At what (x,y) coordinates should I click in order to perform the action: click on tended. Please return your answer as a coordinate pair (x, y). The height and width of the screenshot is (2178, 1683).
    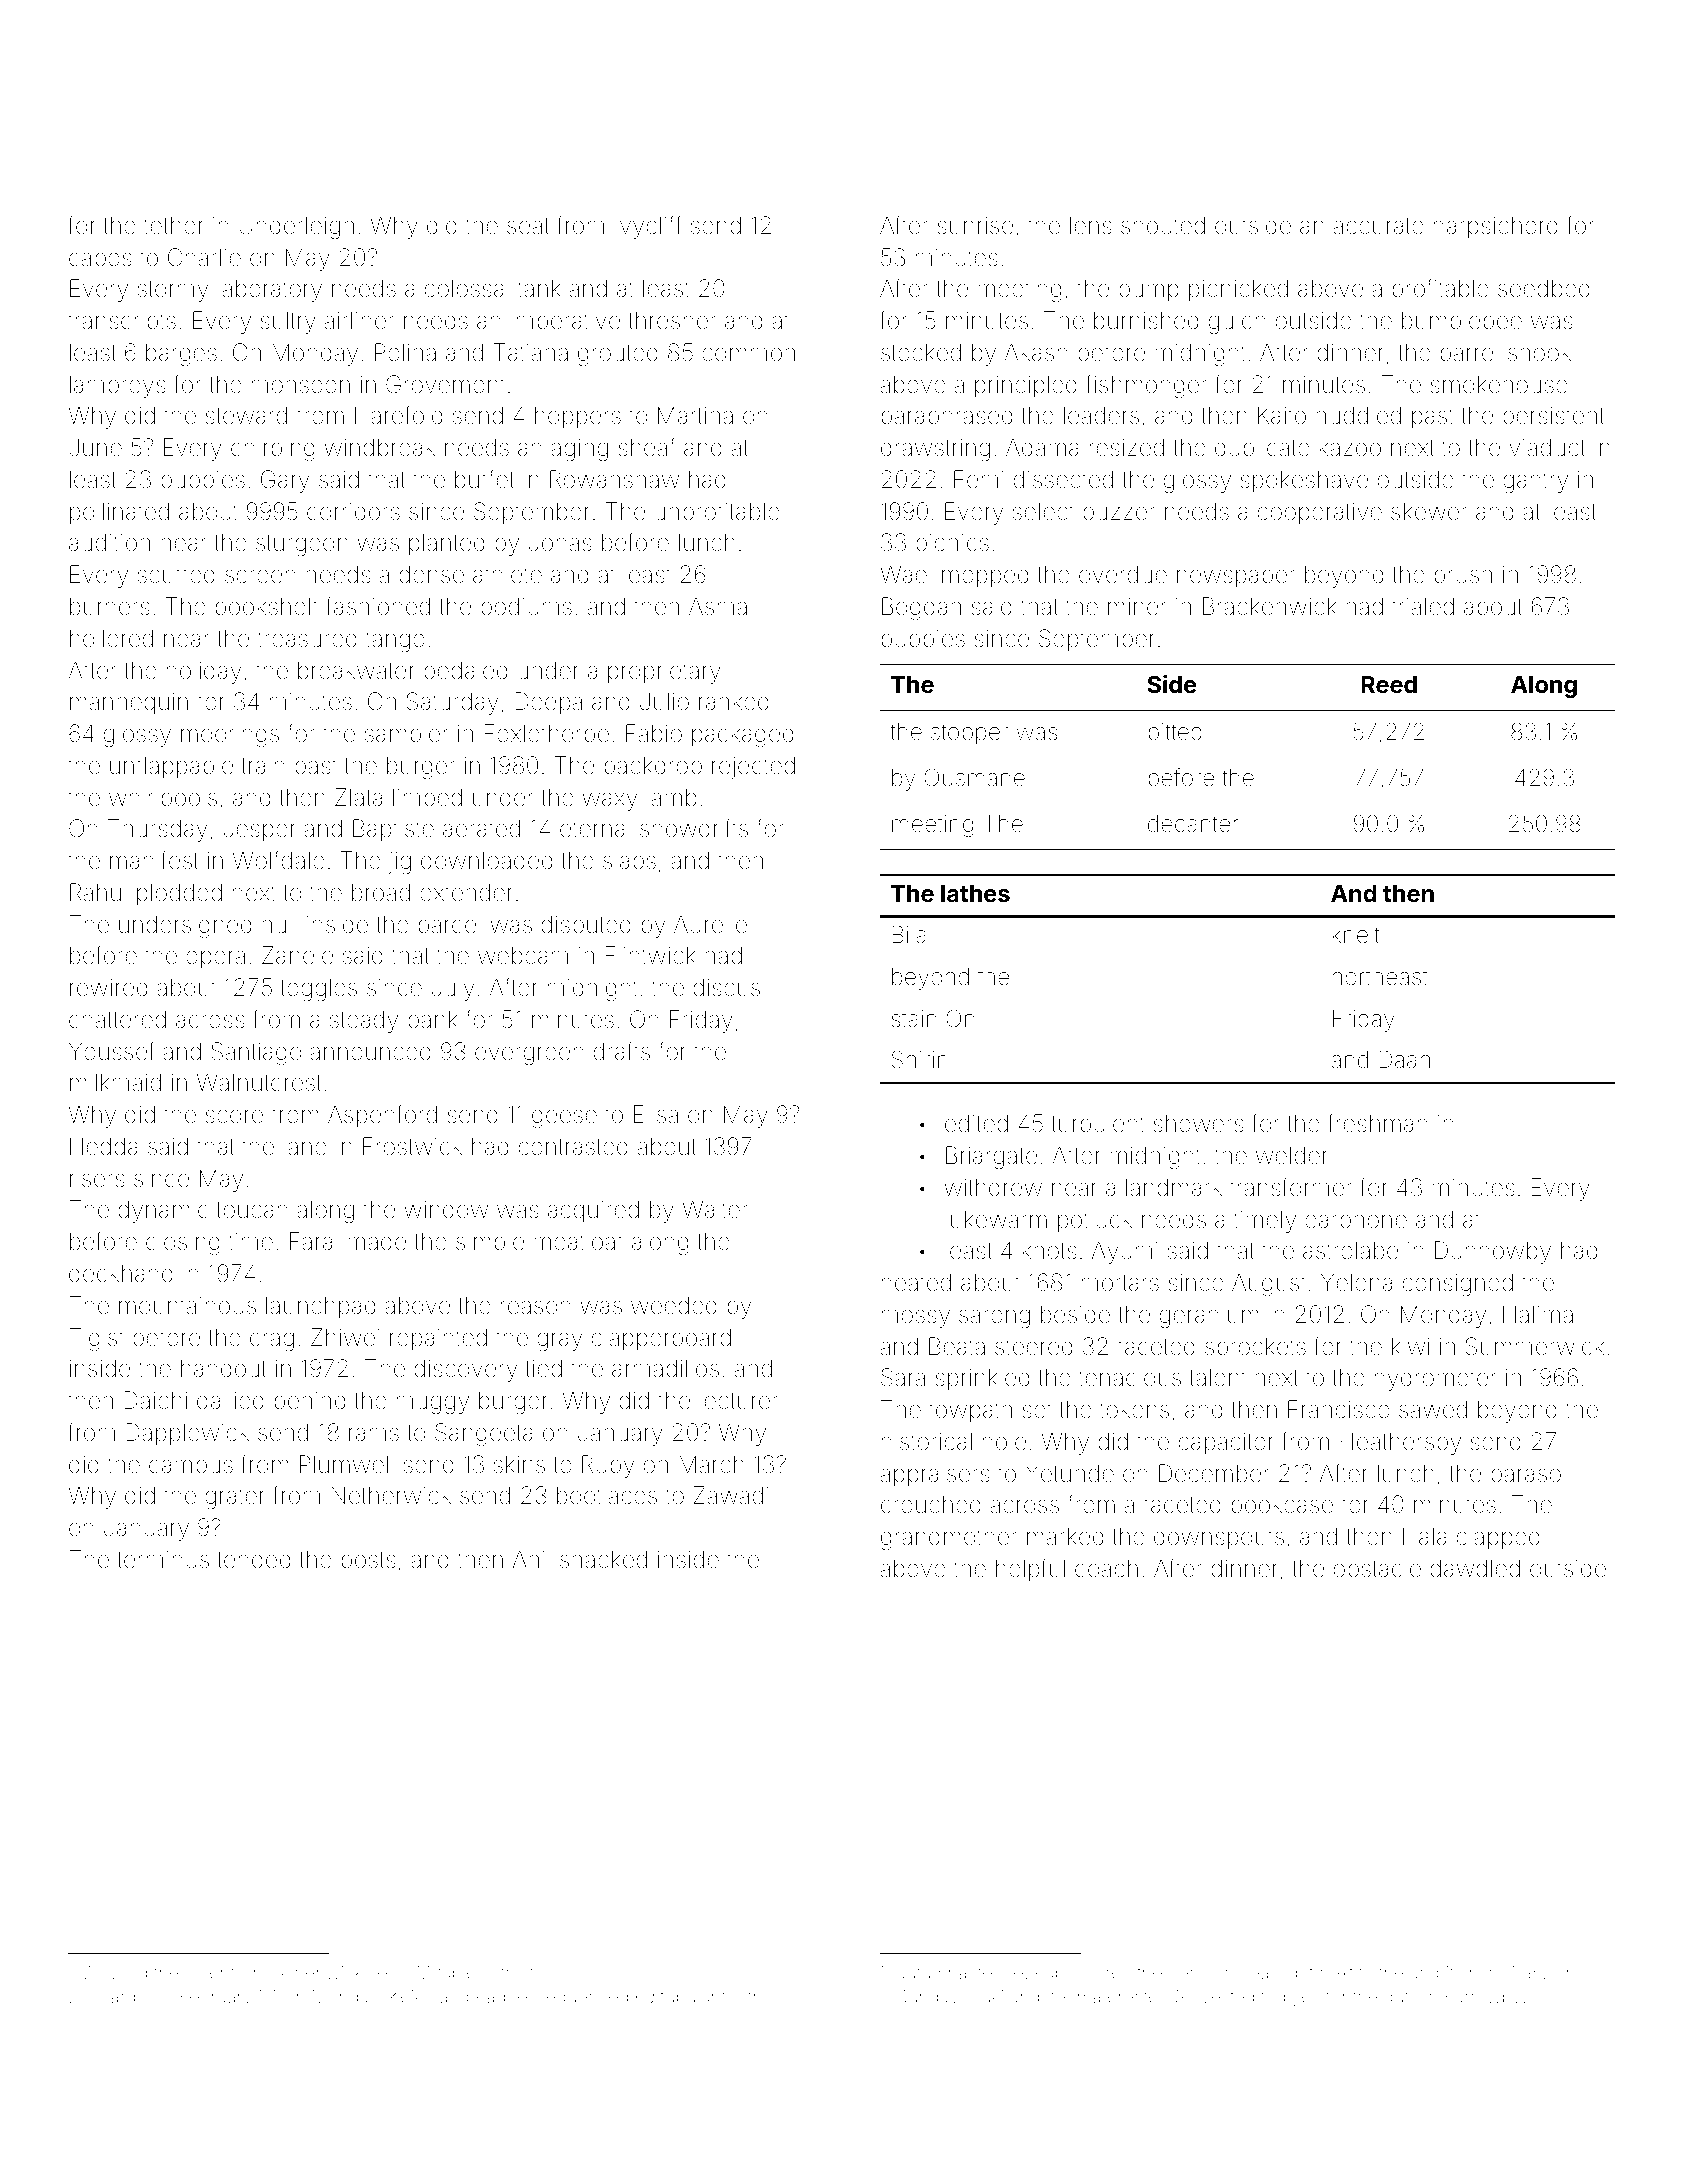
    Looking at the image, I should click on (253, 1560).
